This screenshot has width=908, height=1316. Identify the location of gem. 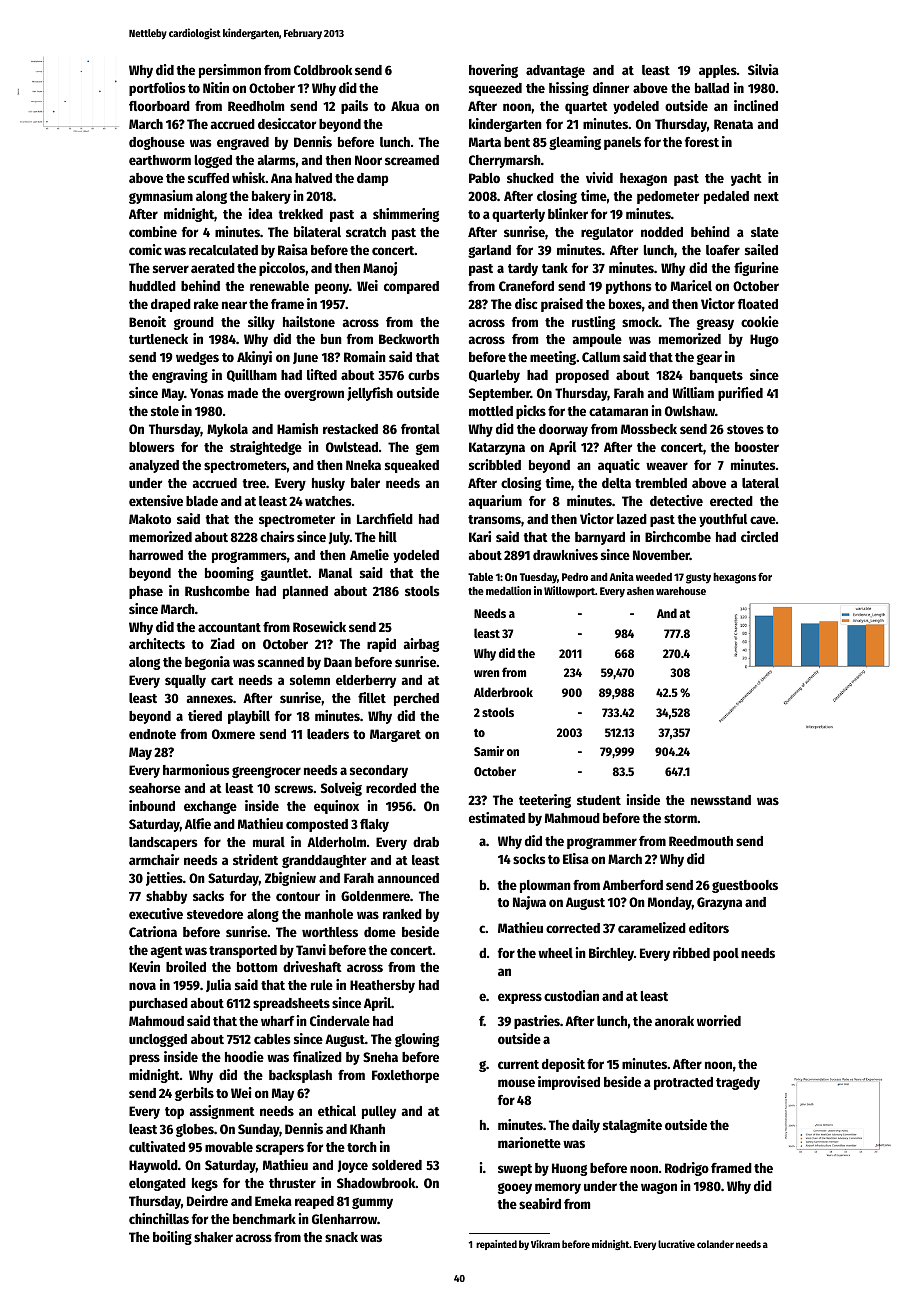
(427, 449).
